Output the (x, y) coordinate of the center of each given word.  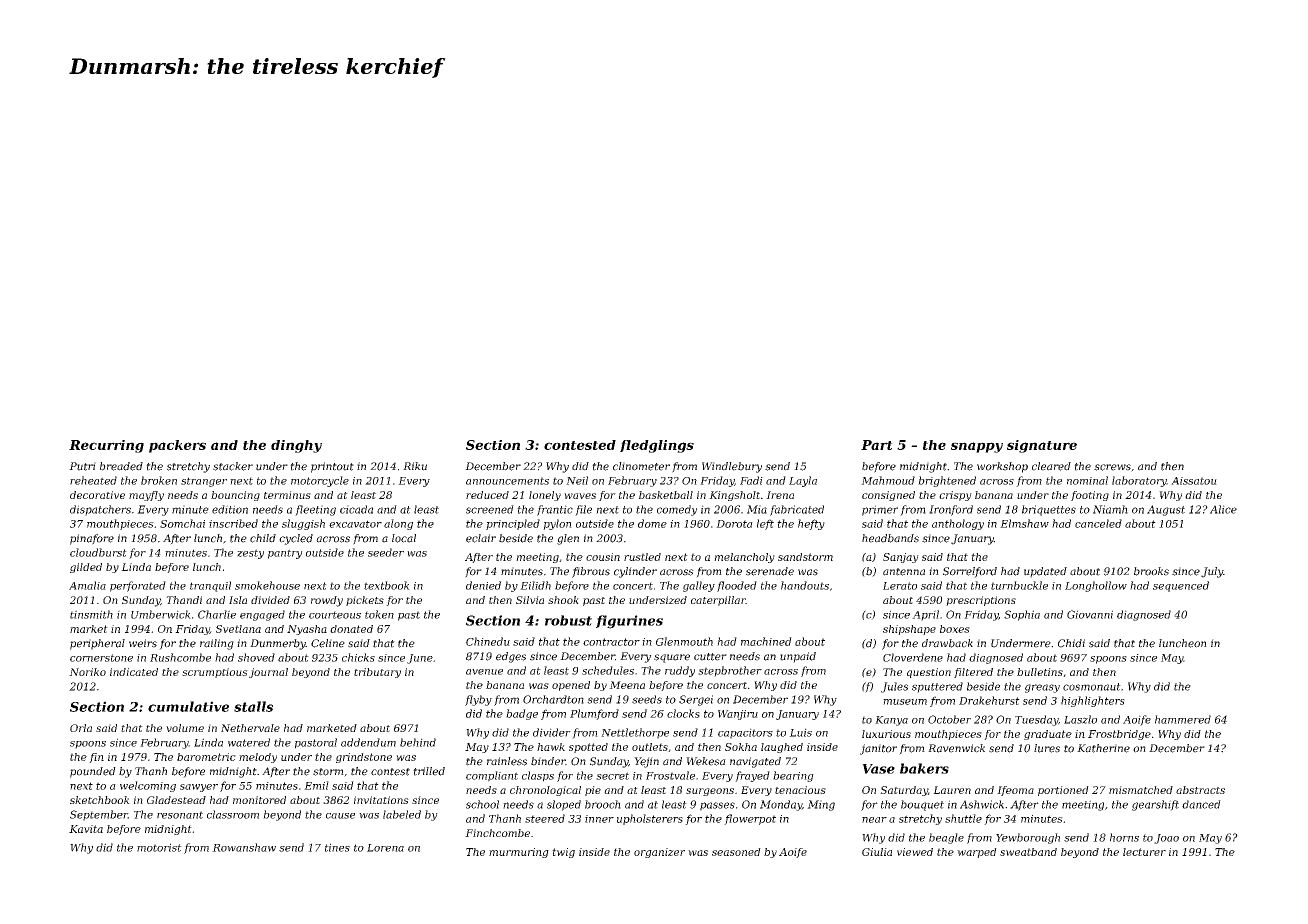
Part (877, 445)
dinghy (296, 446)
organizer (659, 853)
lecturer (1144, 852)
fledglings (657, 446)
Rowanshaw (244, 847)
